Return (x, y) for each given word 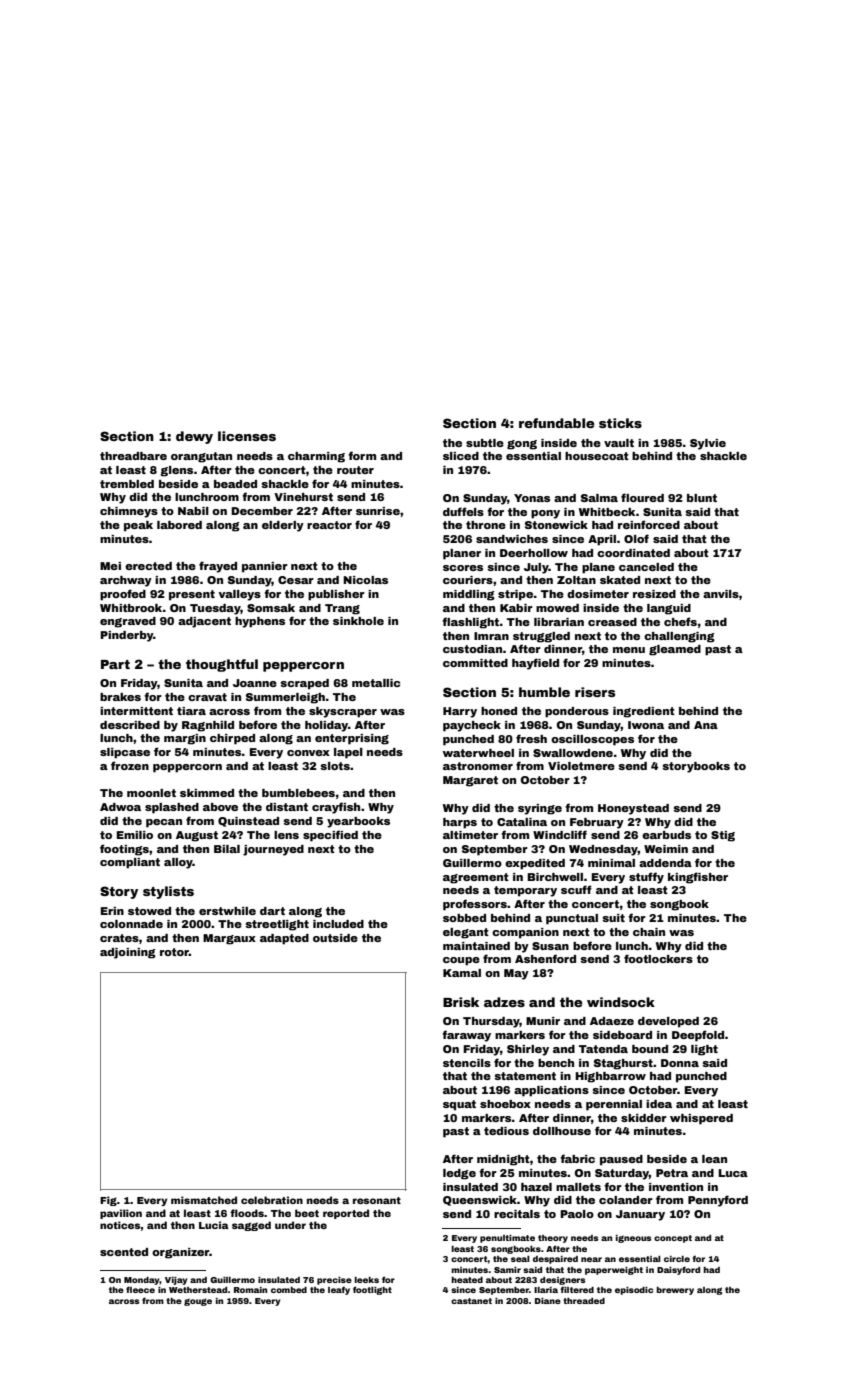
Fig (108, 1201)
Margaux (229, 939)
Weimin (666, 849)
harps (460, 823)
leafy (339, 1290)
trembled (127, 484)
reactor (329, 525)
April (602, 540)
